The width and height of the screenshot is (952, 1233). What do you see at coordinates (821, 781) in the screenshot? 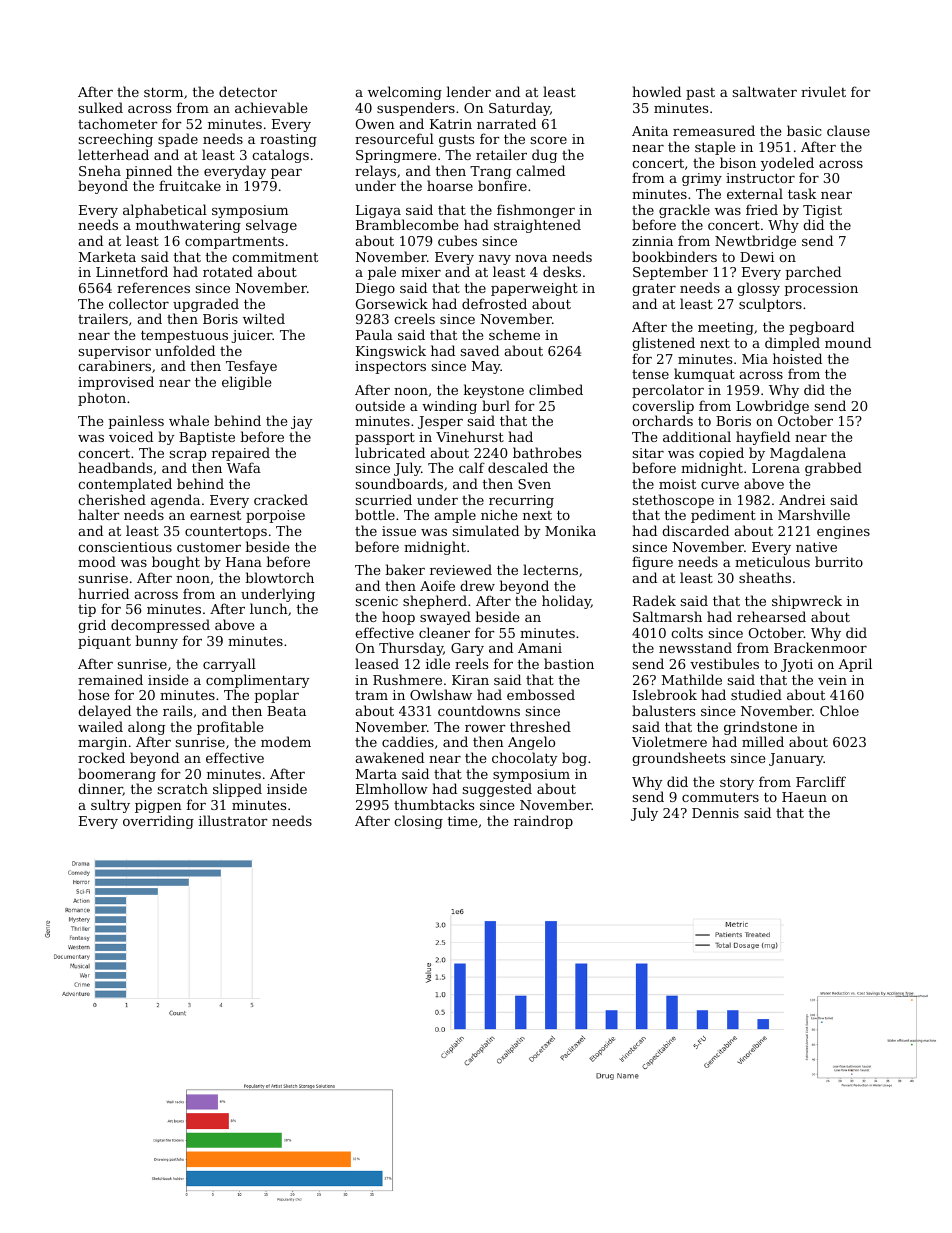
I see `Farcliff` at bounding box center [821, 781].
